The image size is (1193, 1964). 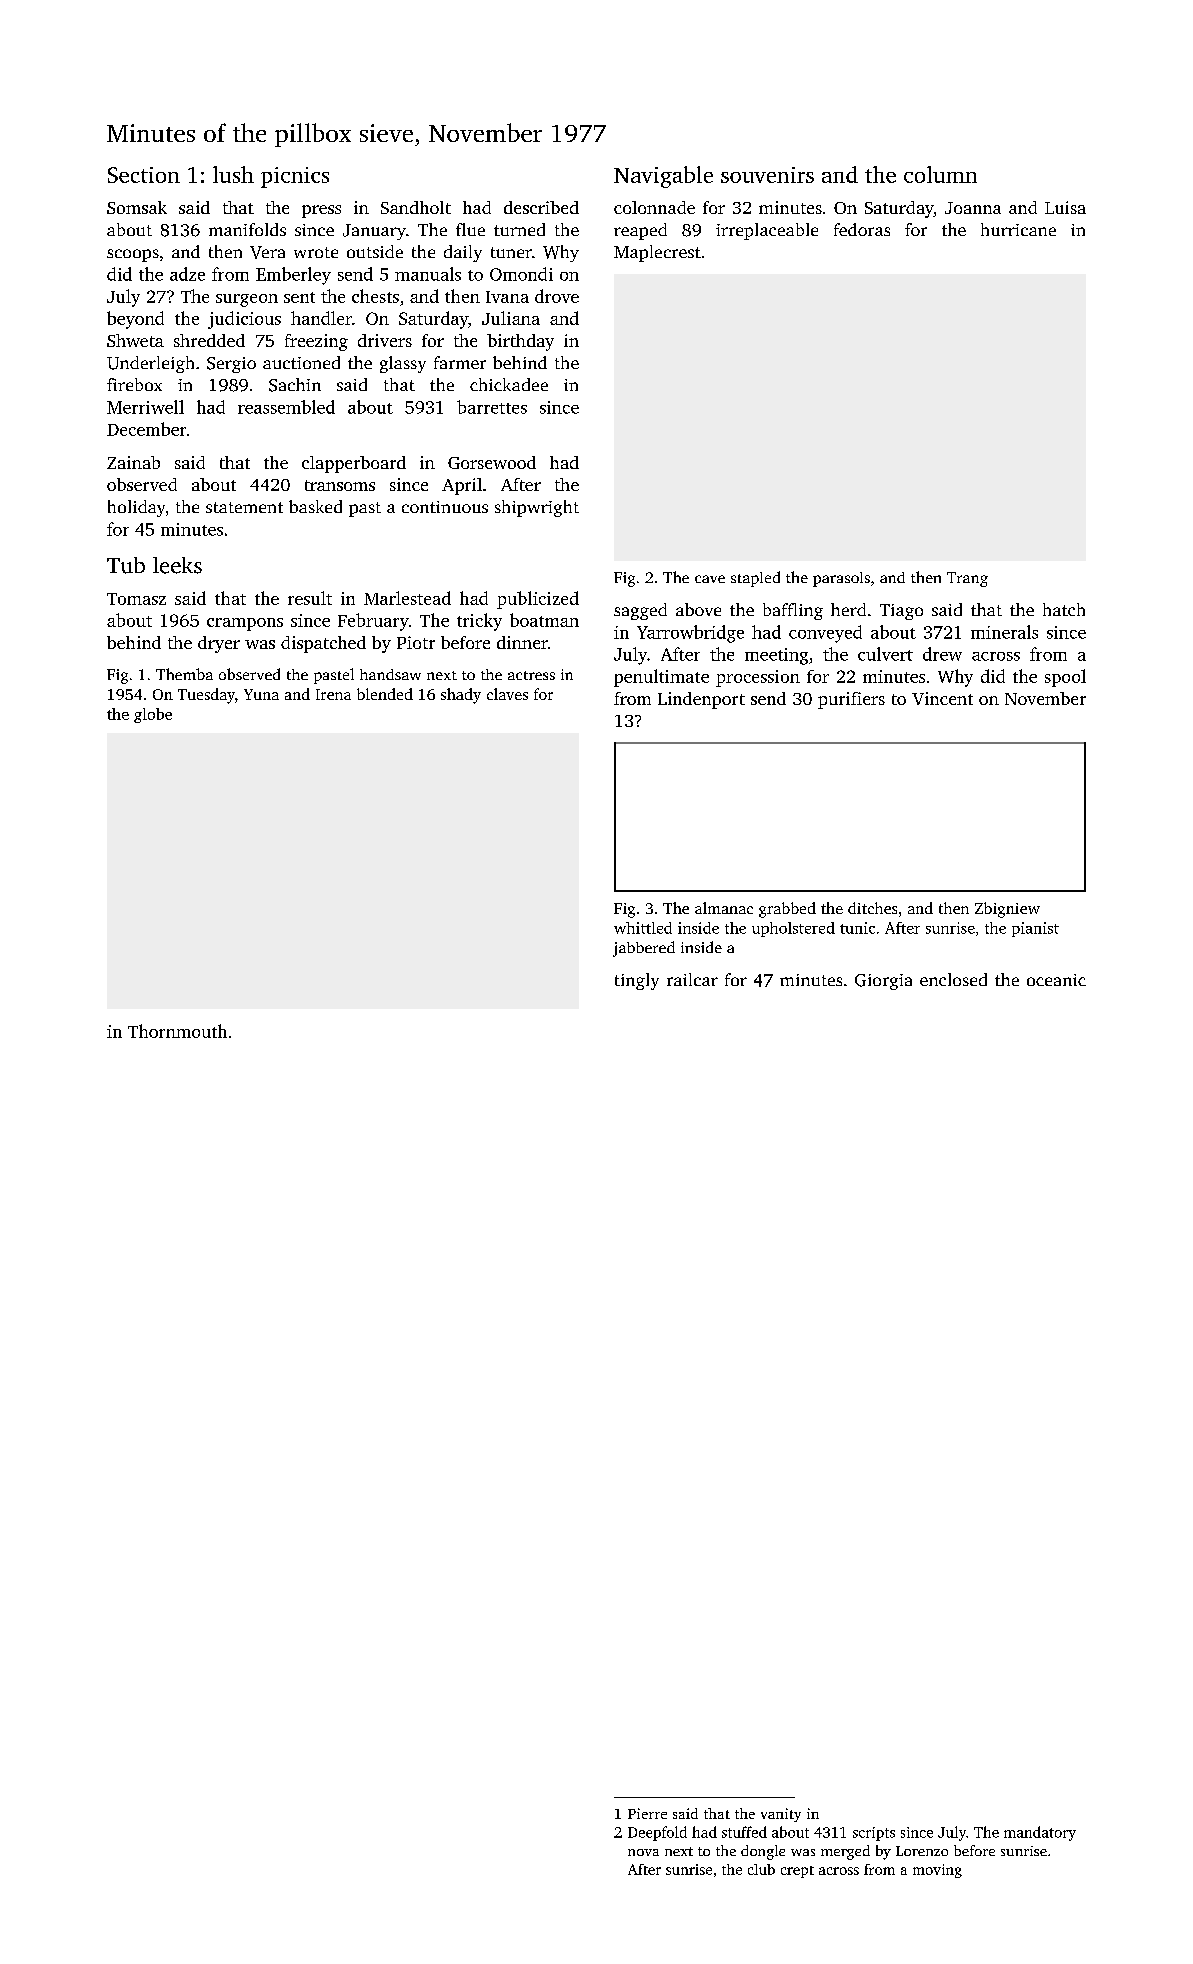 What do you see at coordinates (862, 229) in the image?
I see `fedoras` at bounding box center [862, 229].
